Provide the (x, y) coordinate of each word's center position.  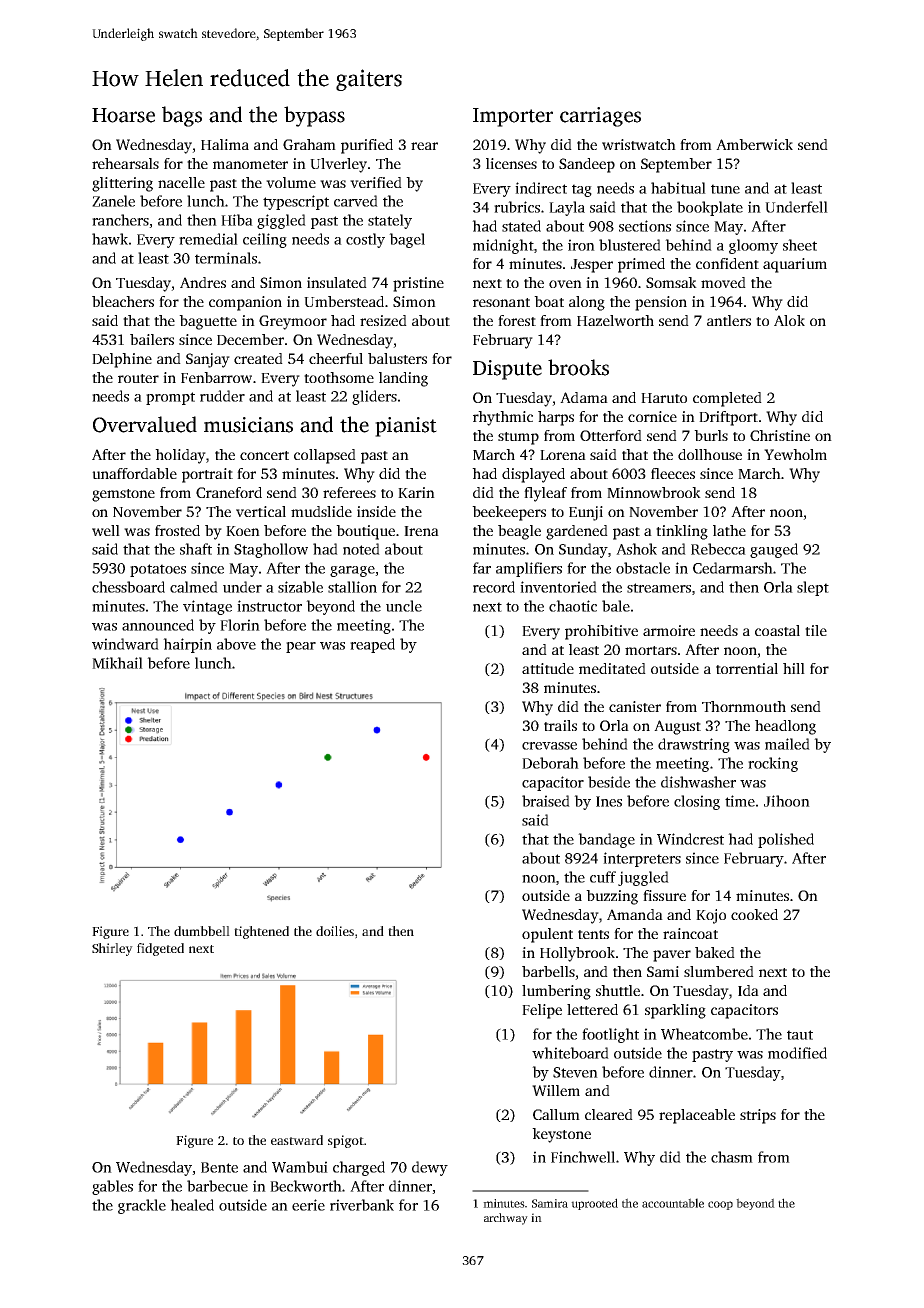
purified (367, 146)
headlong (785, 727)
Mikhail (117, 663)
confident (727, 263)
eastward (297, 1140)
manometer (250, 164)
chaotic (573, 606)
